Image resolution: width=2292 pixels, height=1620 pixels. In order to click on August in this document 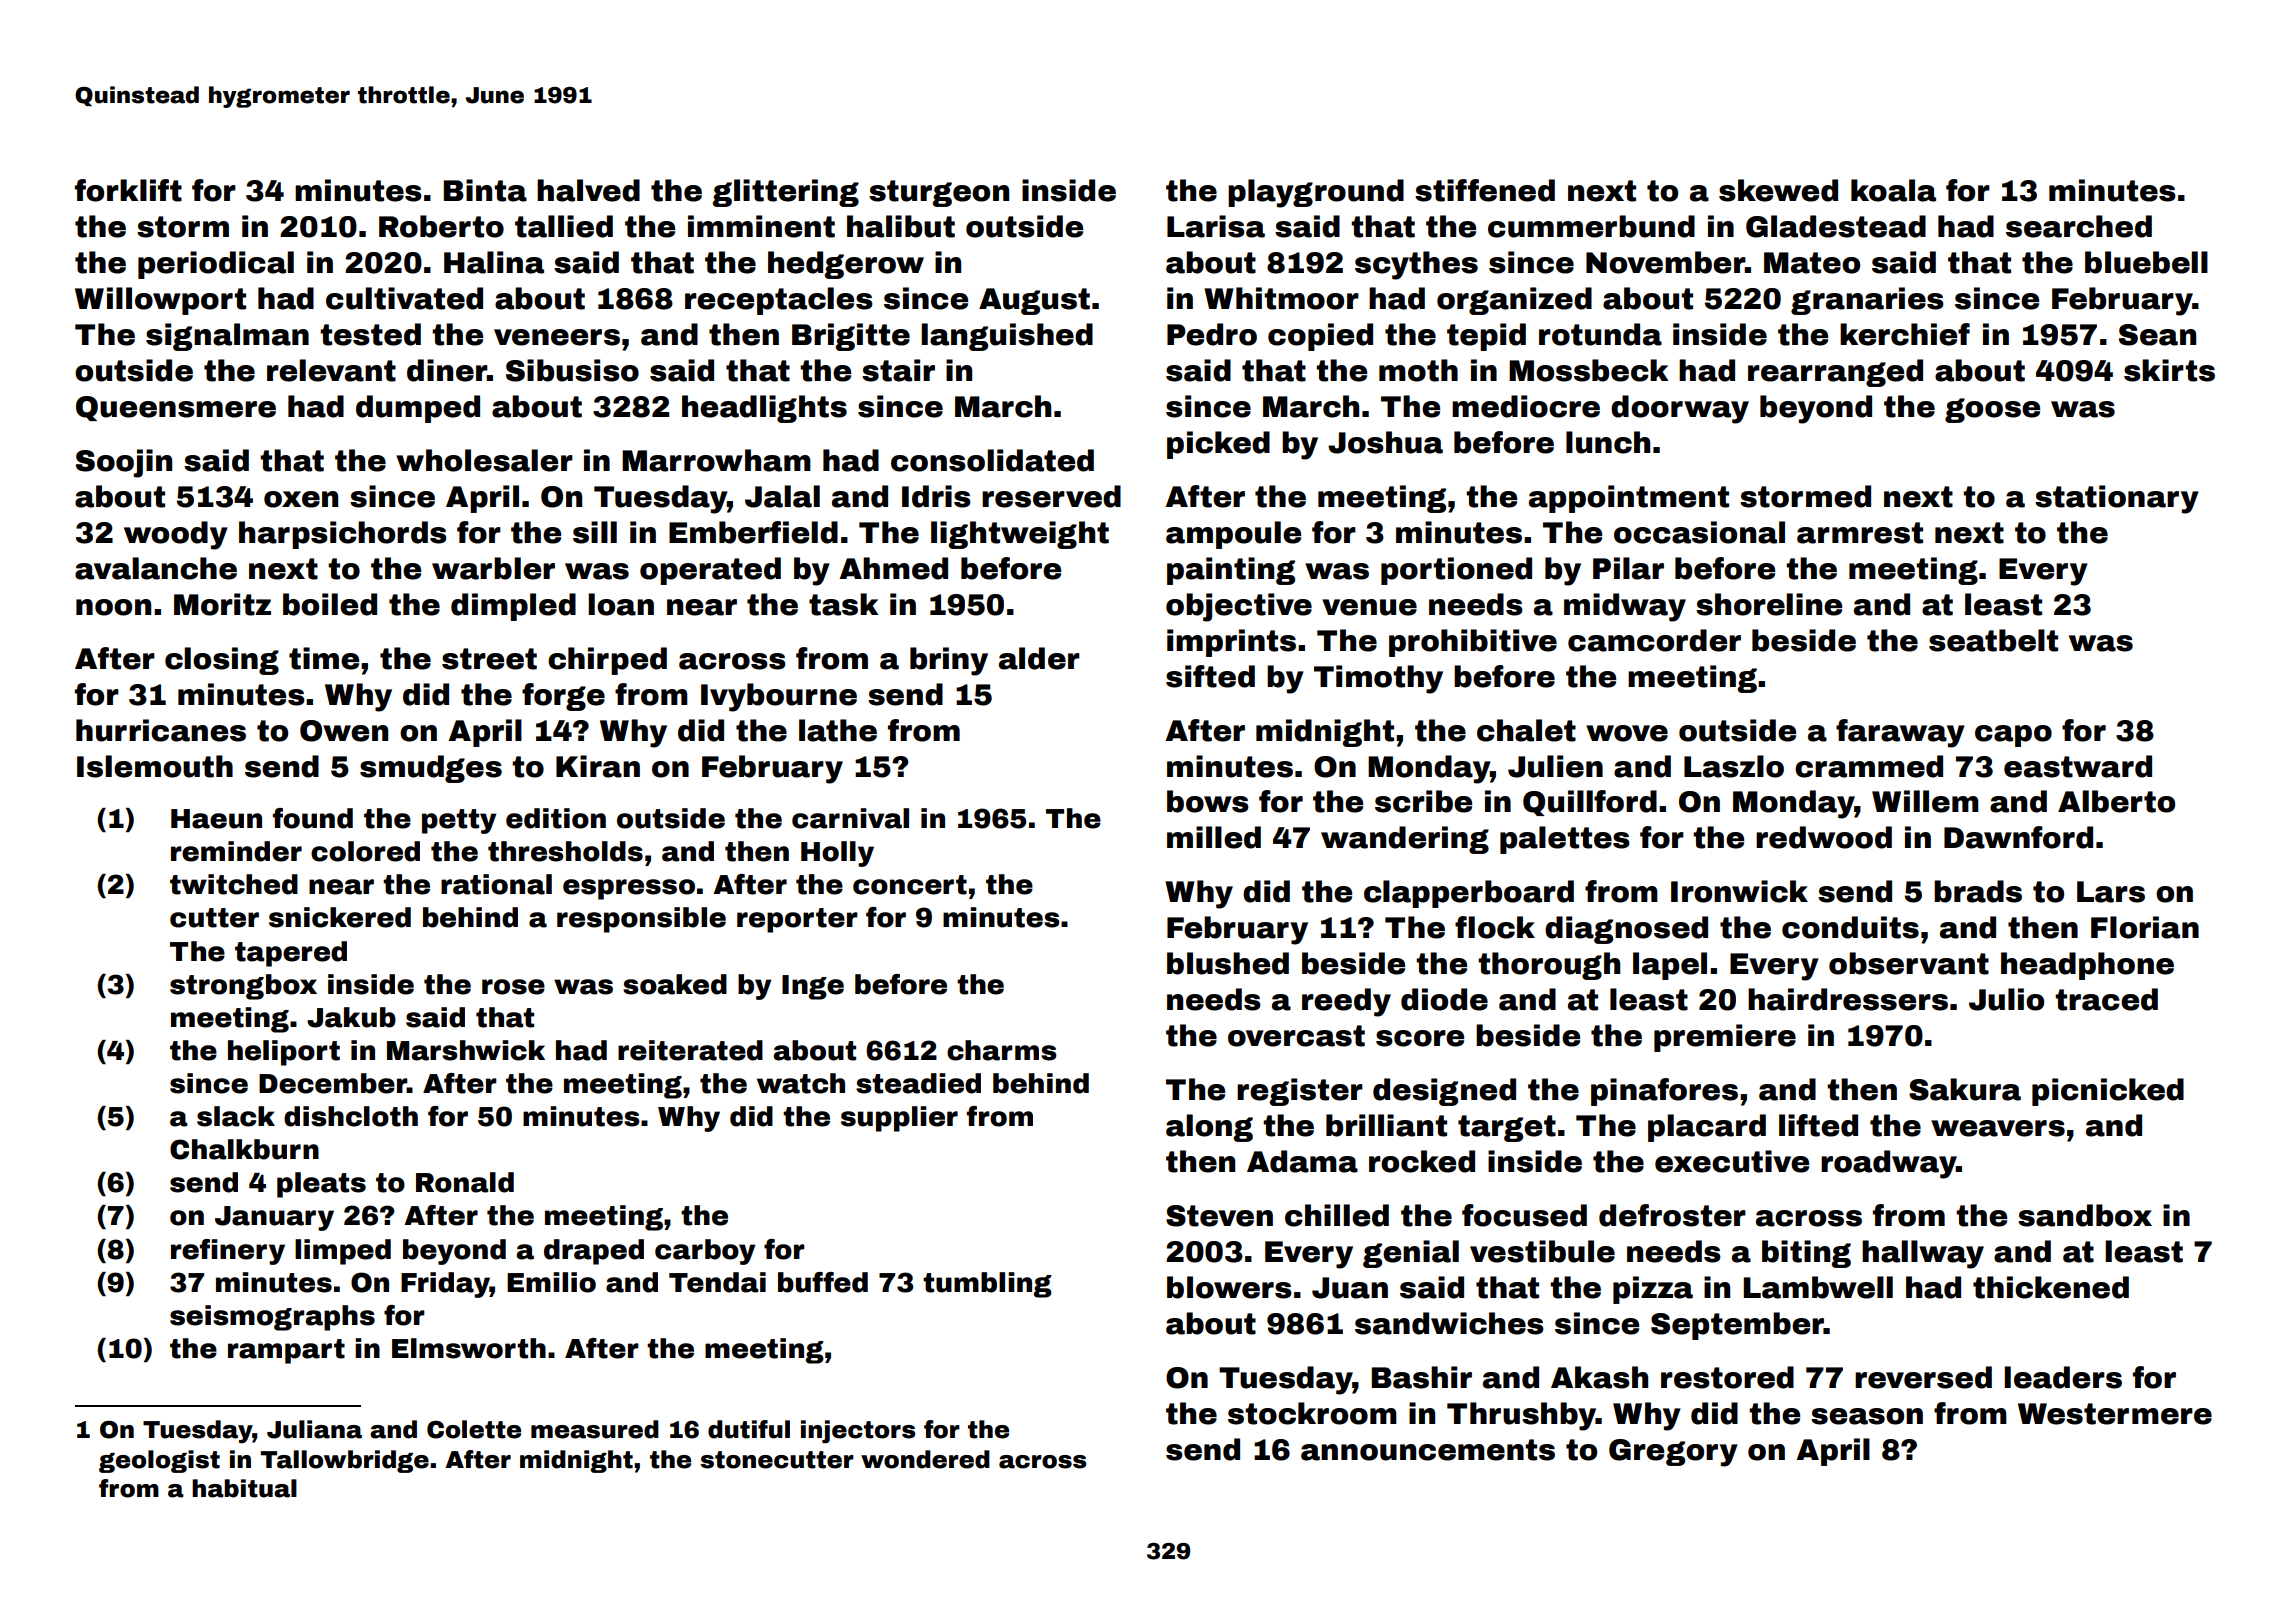, I will do `click(1034, 301)`.
